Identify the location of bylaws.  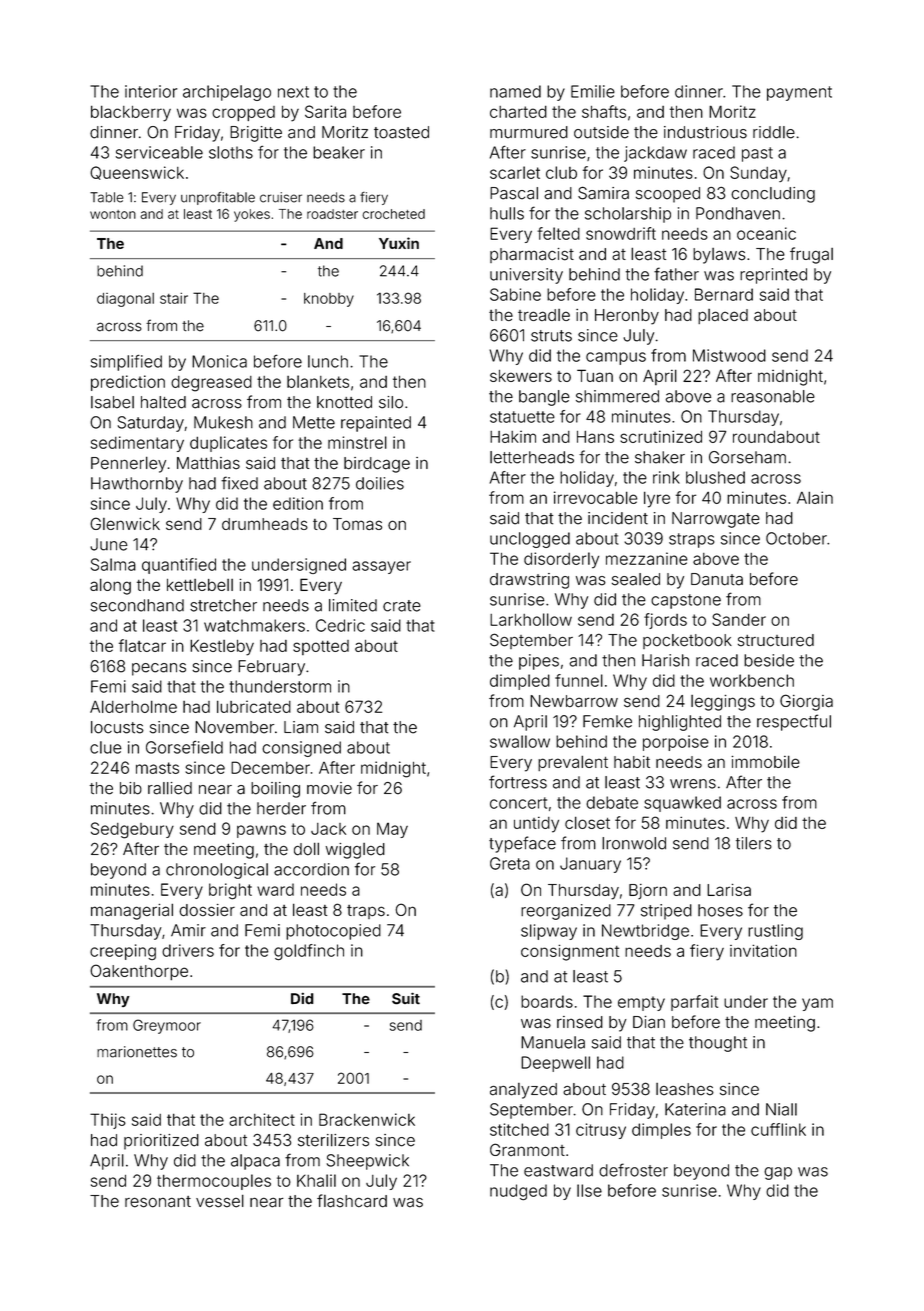
(719, 256).
